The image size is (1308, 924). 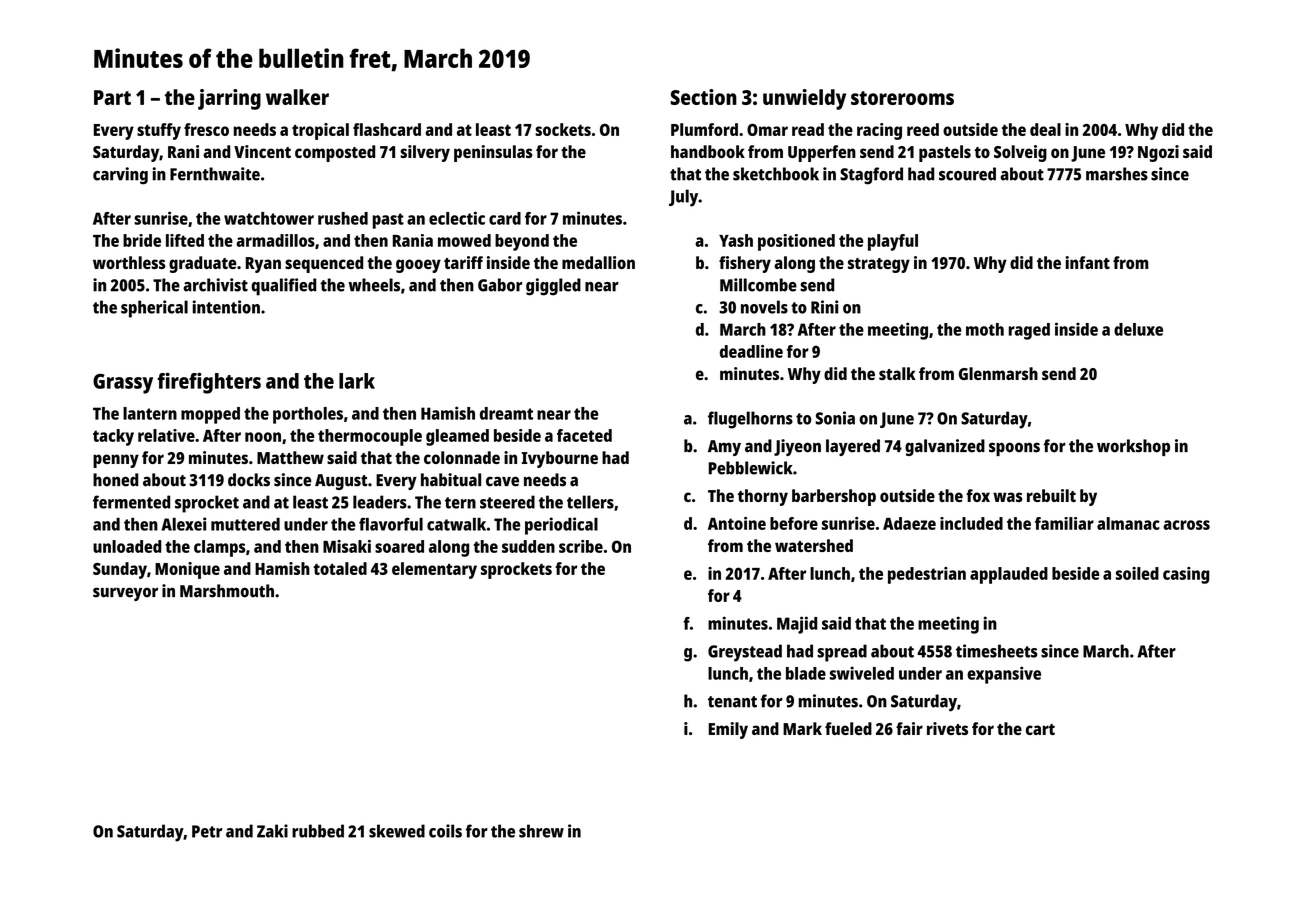 I want to click on unwieldy, so click(x=804, y=99).
